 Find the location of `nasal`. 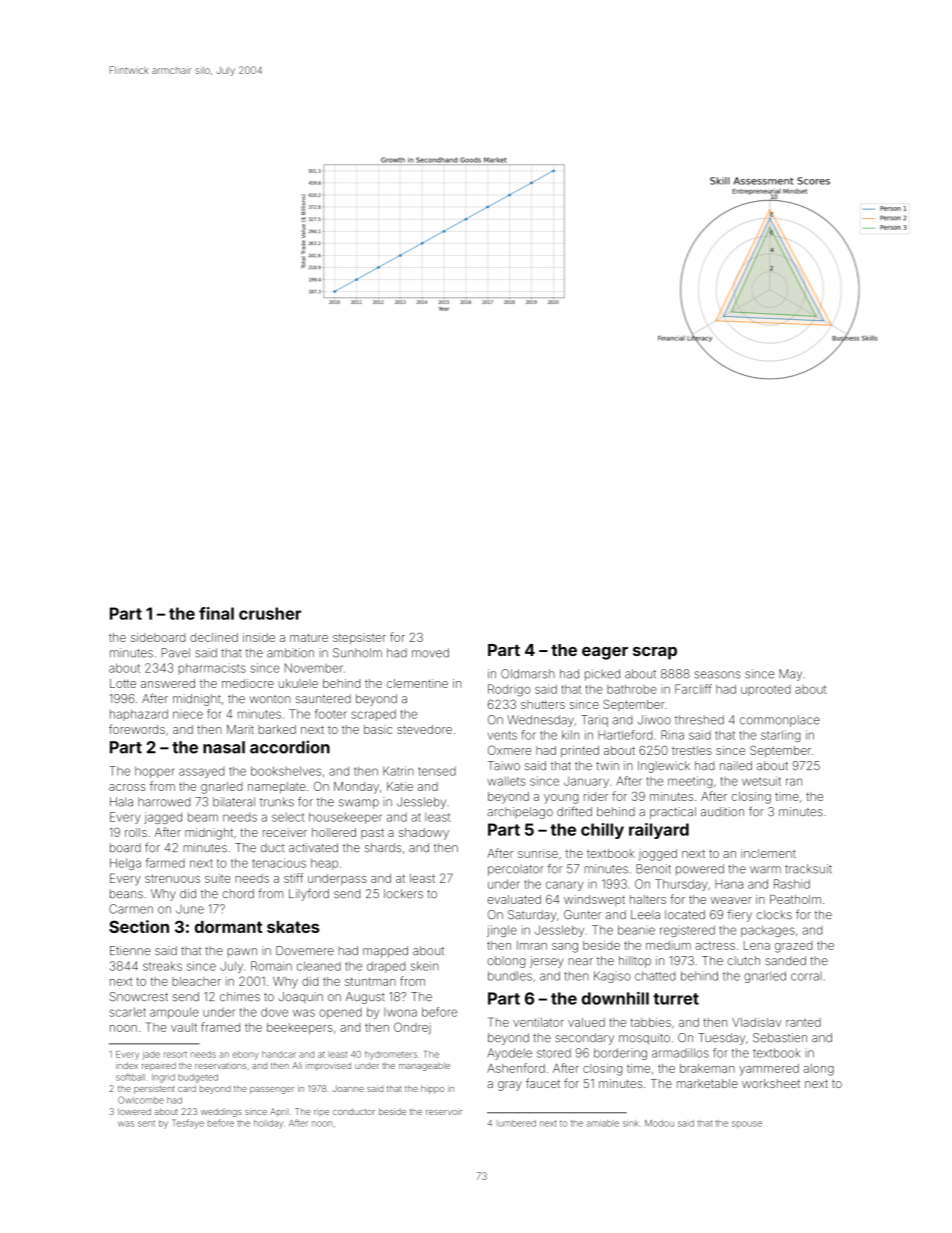

nasal is located at coordinates (224, 747).
